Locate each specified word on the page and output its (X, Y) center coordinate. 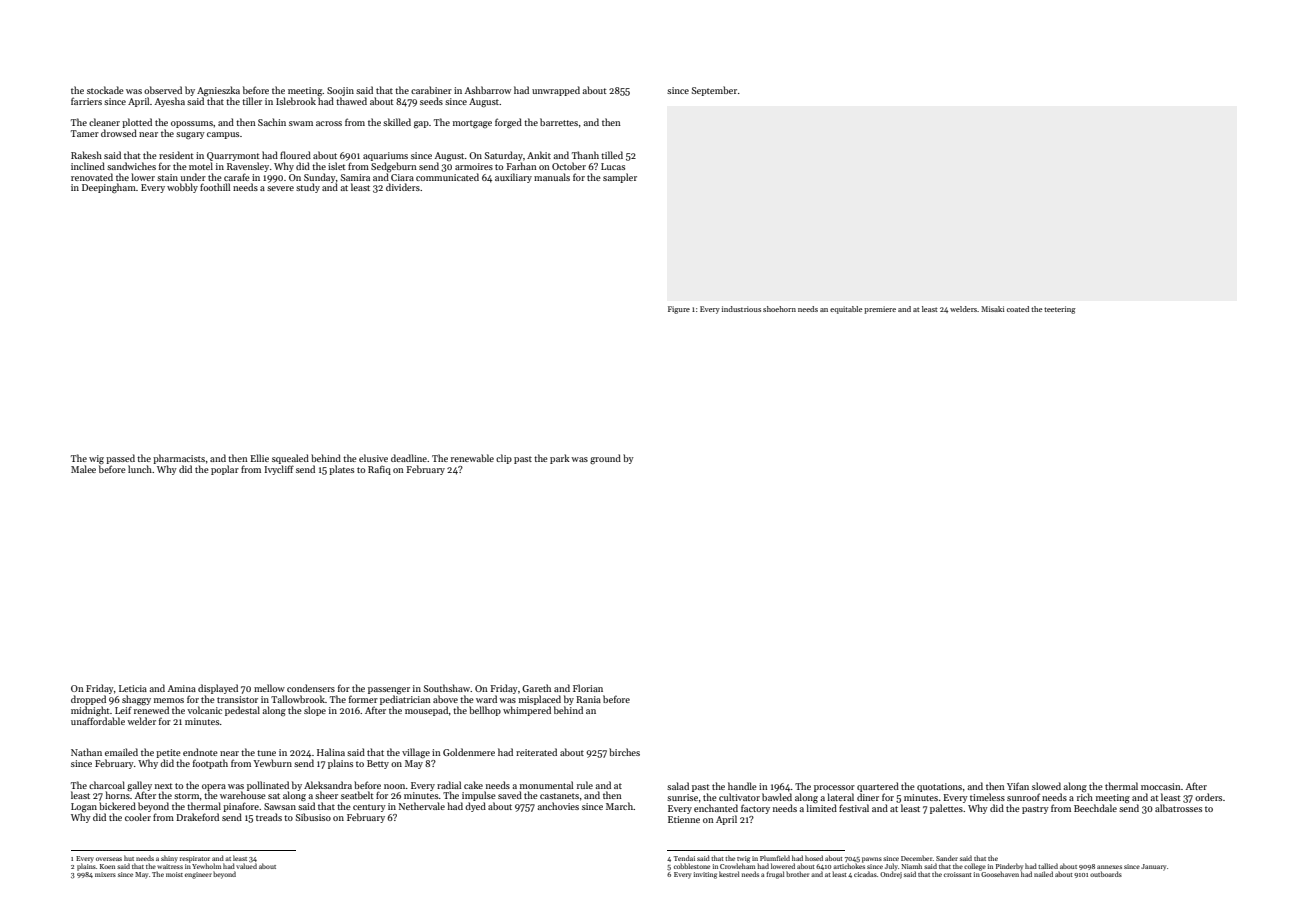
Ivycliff (279, 470)
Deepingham (109, 188)
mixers (105, 874)
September (714, 91)
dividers (403, 187)
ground (605, 459)
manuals (552, 177)
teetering (1060, 310)
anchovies (558, 806)
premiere (880, 310)
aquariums (385, 156)
